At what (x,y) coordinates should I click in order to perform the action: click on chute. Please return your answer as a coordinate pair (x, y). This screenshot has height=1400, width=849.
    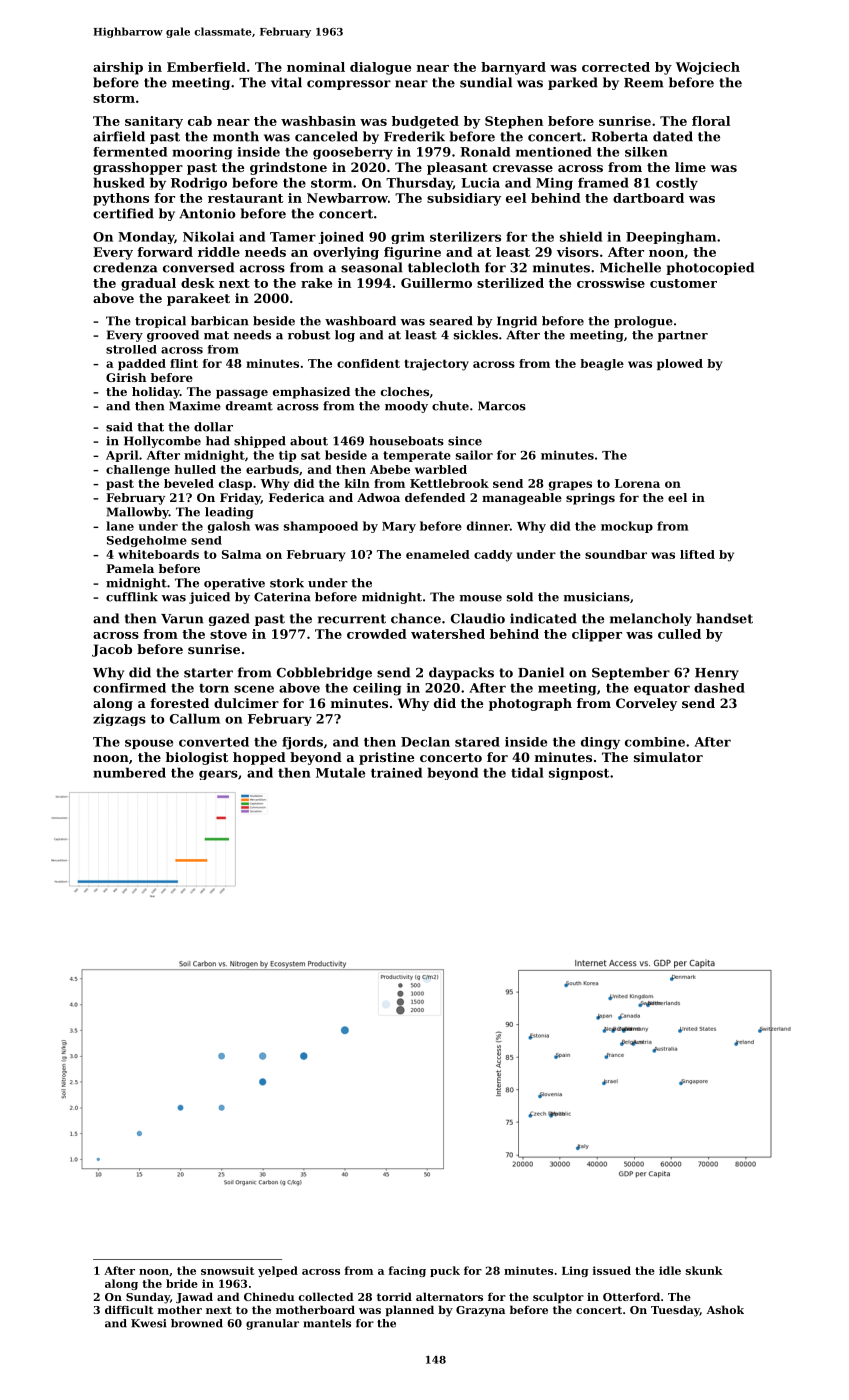
    Looking at the image, I should click on (450, 406).
